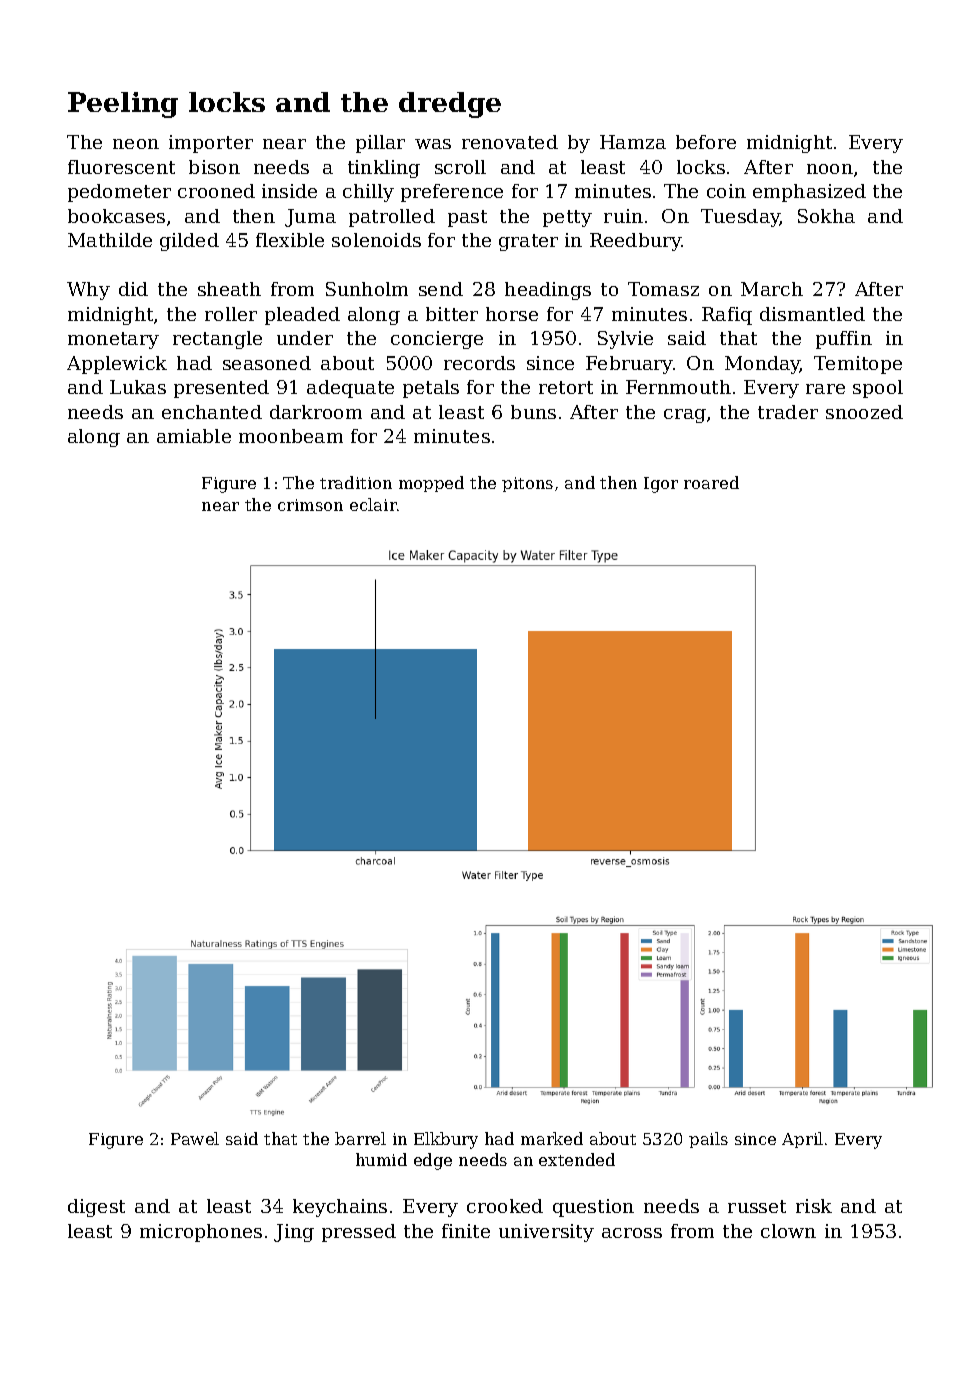 Image resolution: width=971 pixels, height=1379 pixels. What do you see at coordinates (546, 1233) in the screenshot?
I see `university` at bounding box center [546, 1233].
